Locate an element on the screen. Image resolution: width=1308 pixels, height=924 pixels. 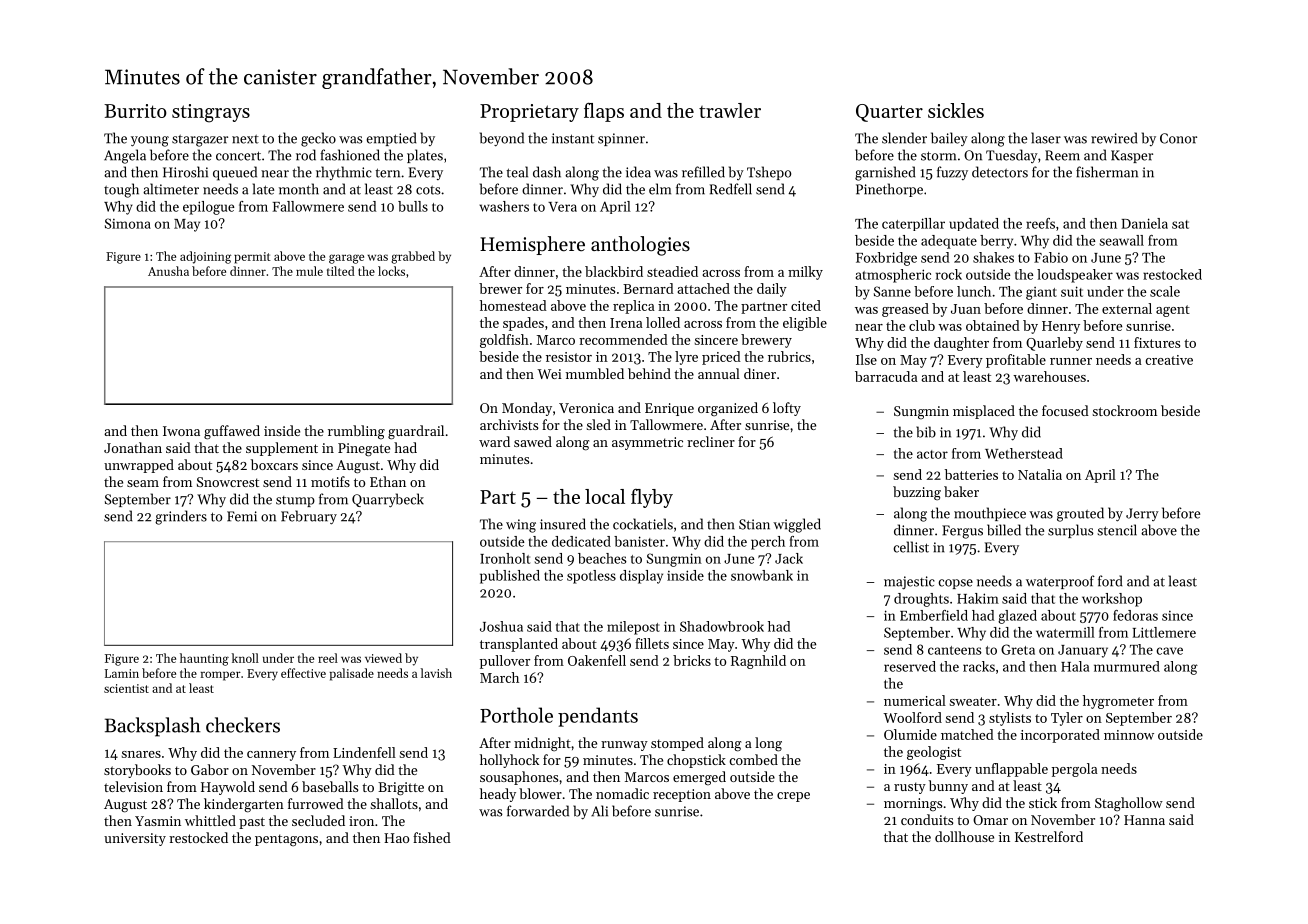
Joshua is located at coordinates (501, 626).
